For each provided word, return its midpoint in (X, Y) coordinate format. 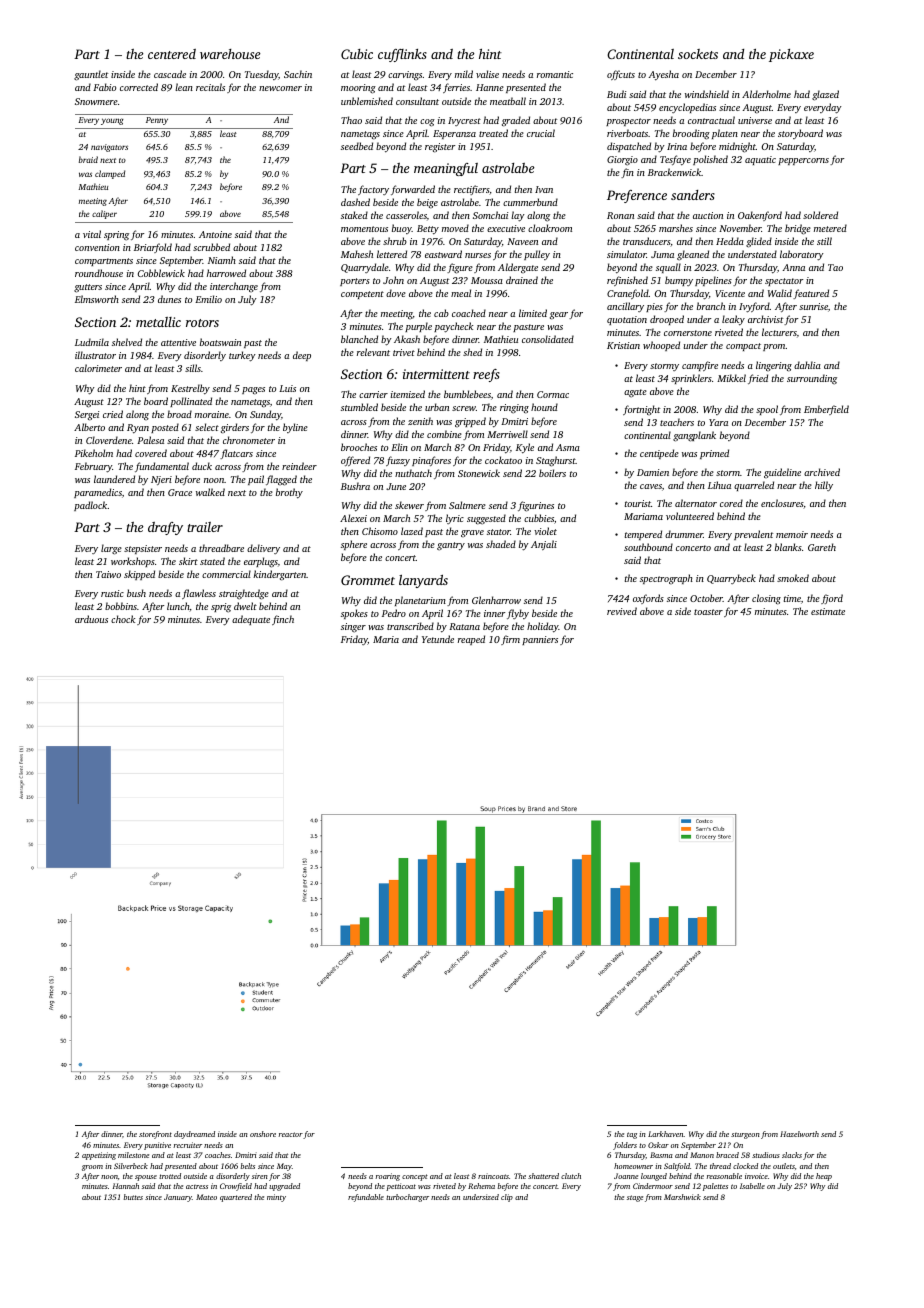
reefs (486, 375)
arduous (91, 619)
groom (92, 1168)
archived (822, 472)
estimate (828, 611)
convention (97, 247)
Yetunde (438, 639)
